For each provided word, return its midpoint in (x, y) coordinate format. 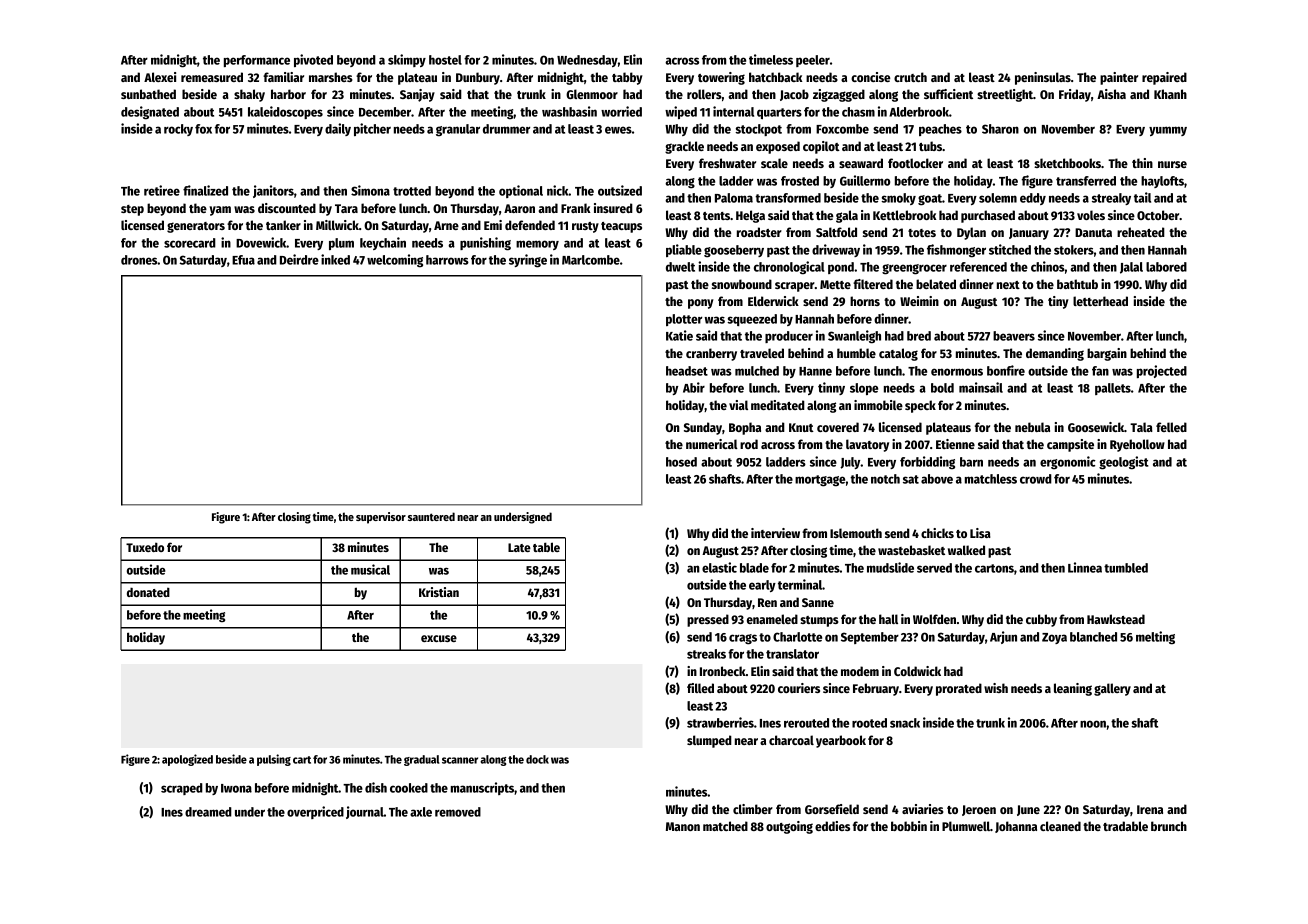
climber (753, 809)
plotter (684, 320)
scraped (182, 789)
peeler (813, 61)
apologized (187, 760)
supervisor (381, 518)
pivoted (313, 60)
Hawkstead (1116, 619)
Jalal (1131, 268)
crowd (1036, 479)
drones (139, 260)
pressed (708, 620)
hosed (681, 462)
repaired (1164, 78)
